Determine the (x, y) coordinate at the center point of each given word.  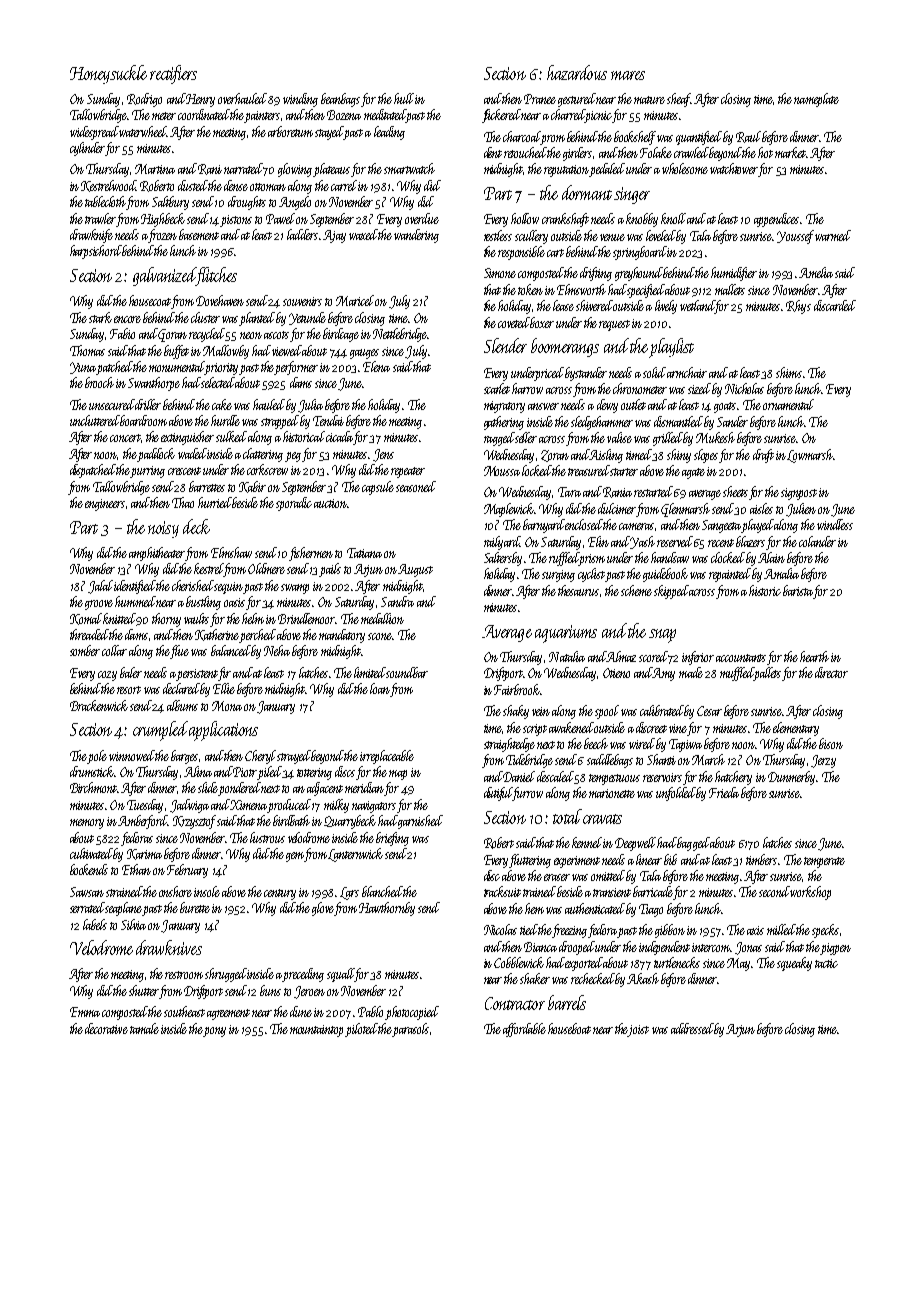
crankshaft (565, 220)
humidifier (734, 274)
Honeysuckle (108, 74)
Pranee (540, 99)
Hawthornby (387, 909)
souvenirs (302, 301)
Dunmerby (791, 778)
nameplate (816, 100)
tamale (144, 1028)
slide (208, 789)
